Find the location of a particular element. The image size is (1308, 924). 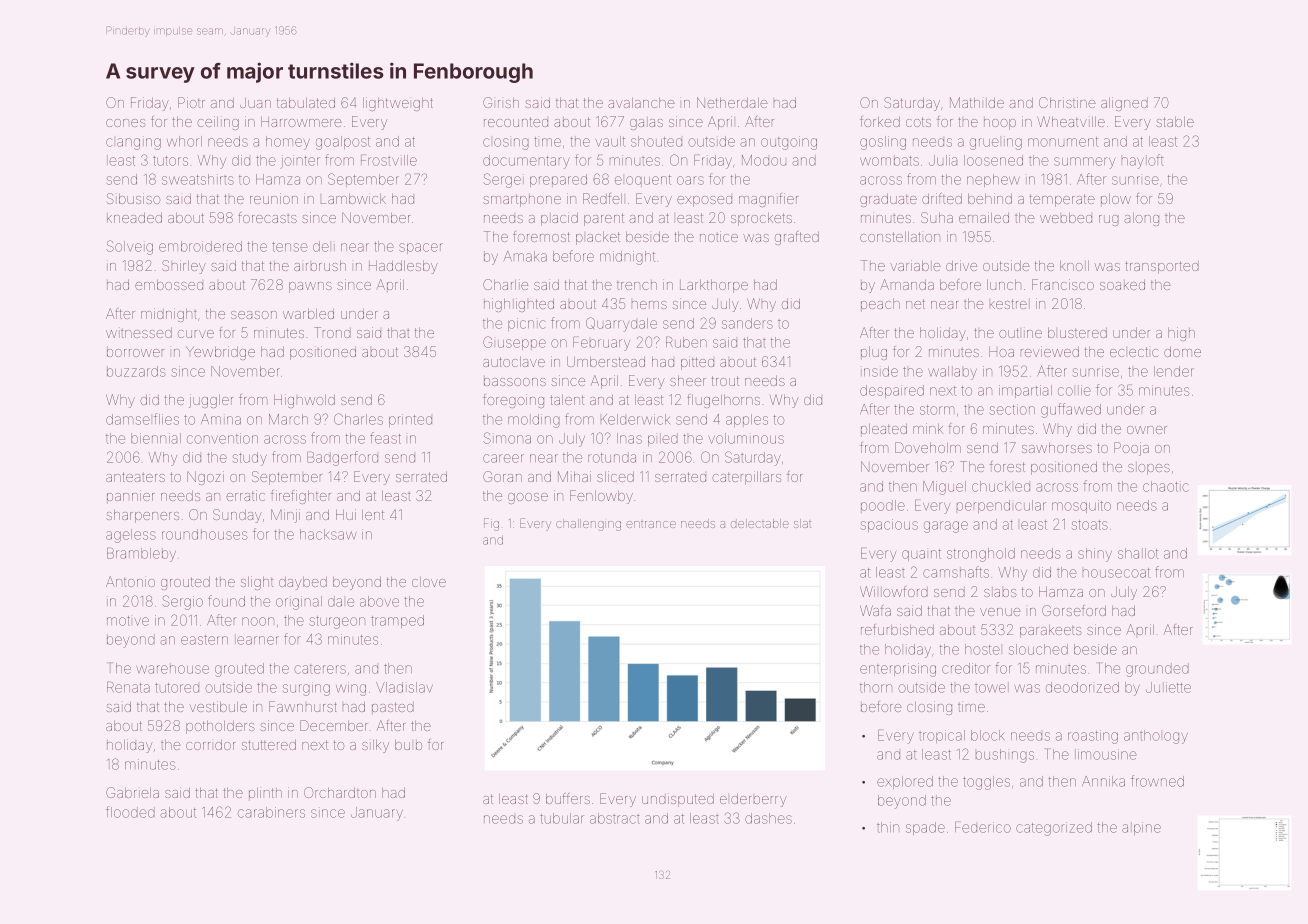

jointer is located at coordinates (300, 161).
